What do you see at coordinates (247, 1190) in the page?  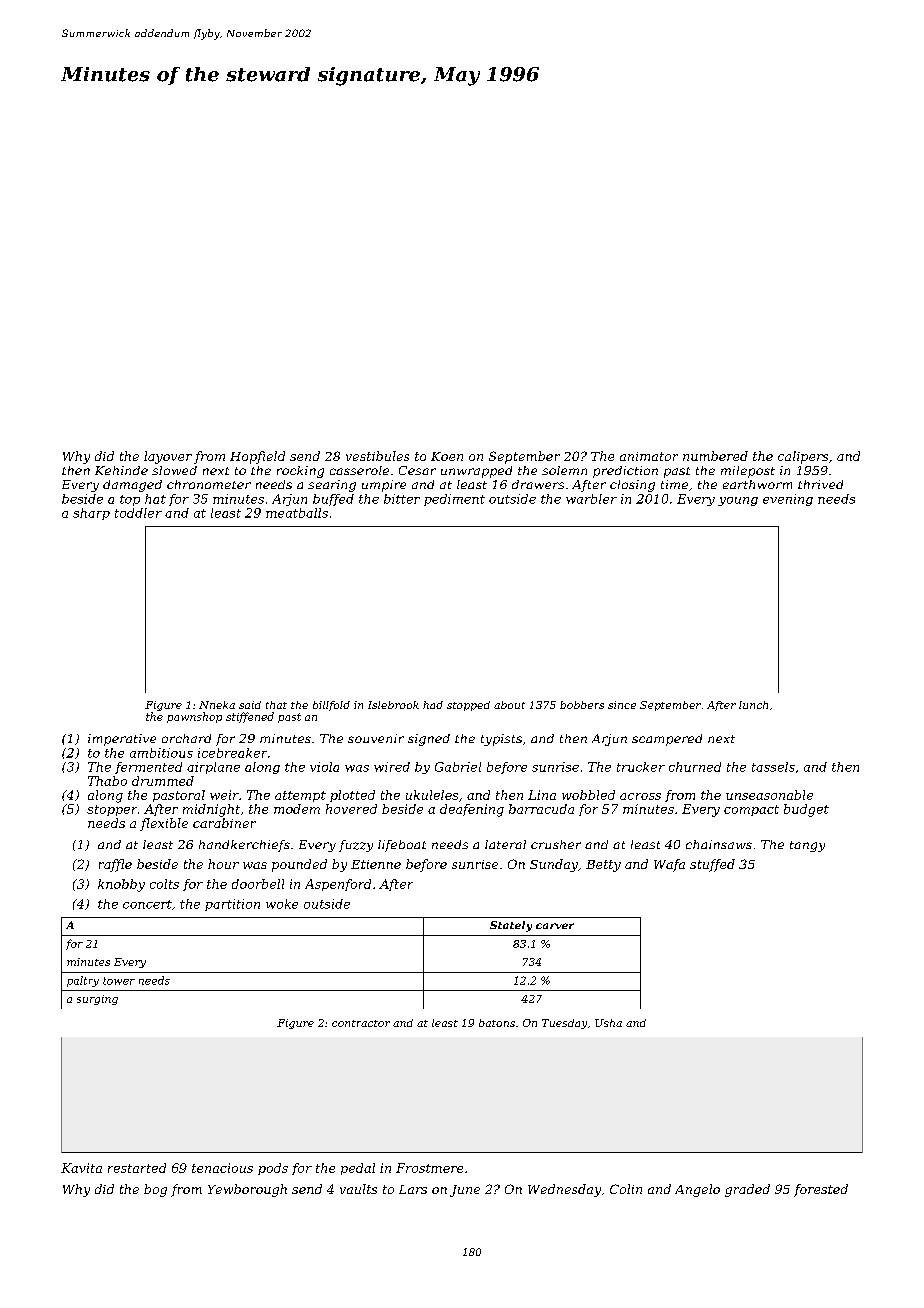 I see `Yewborough` at bounding box center [247, 1190].
